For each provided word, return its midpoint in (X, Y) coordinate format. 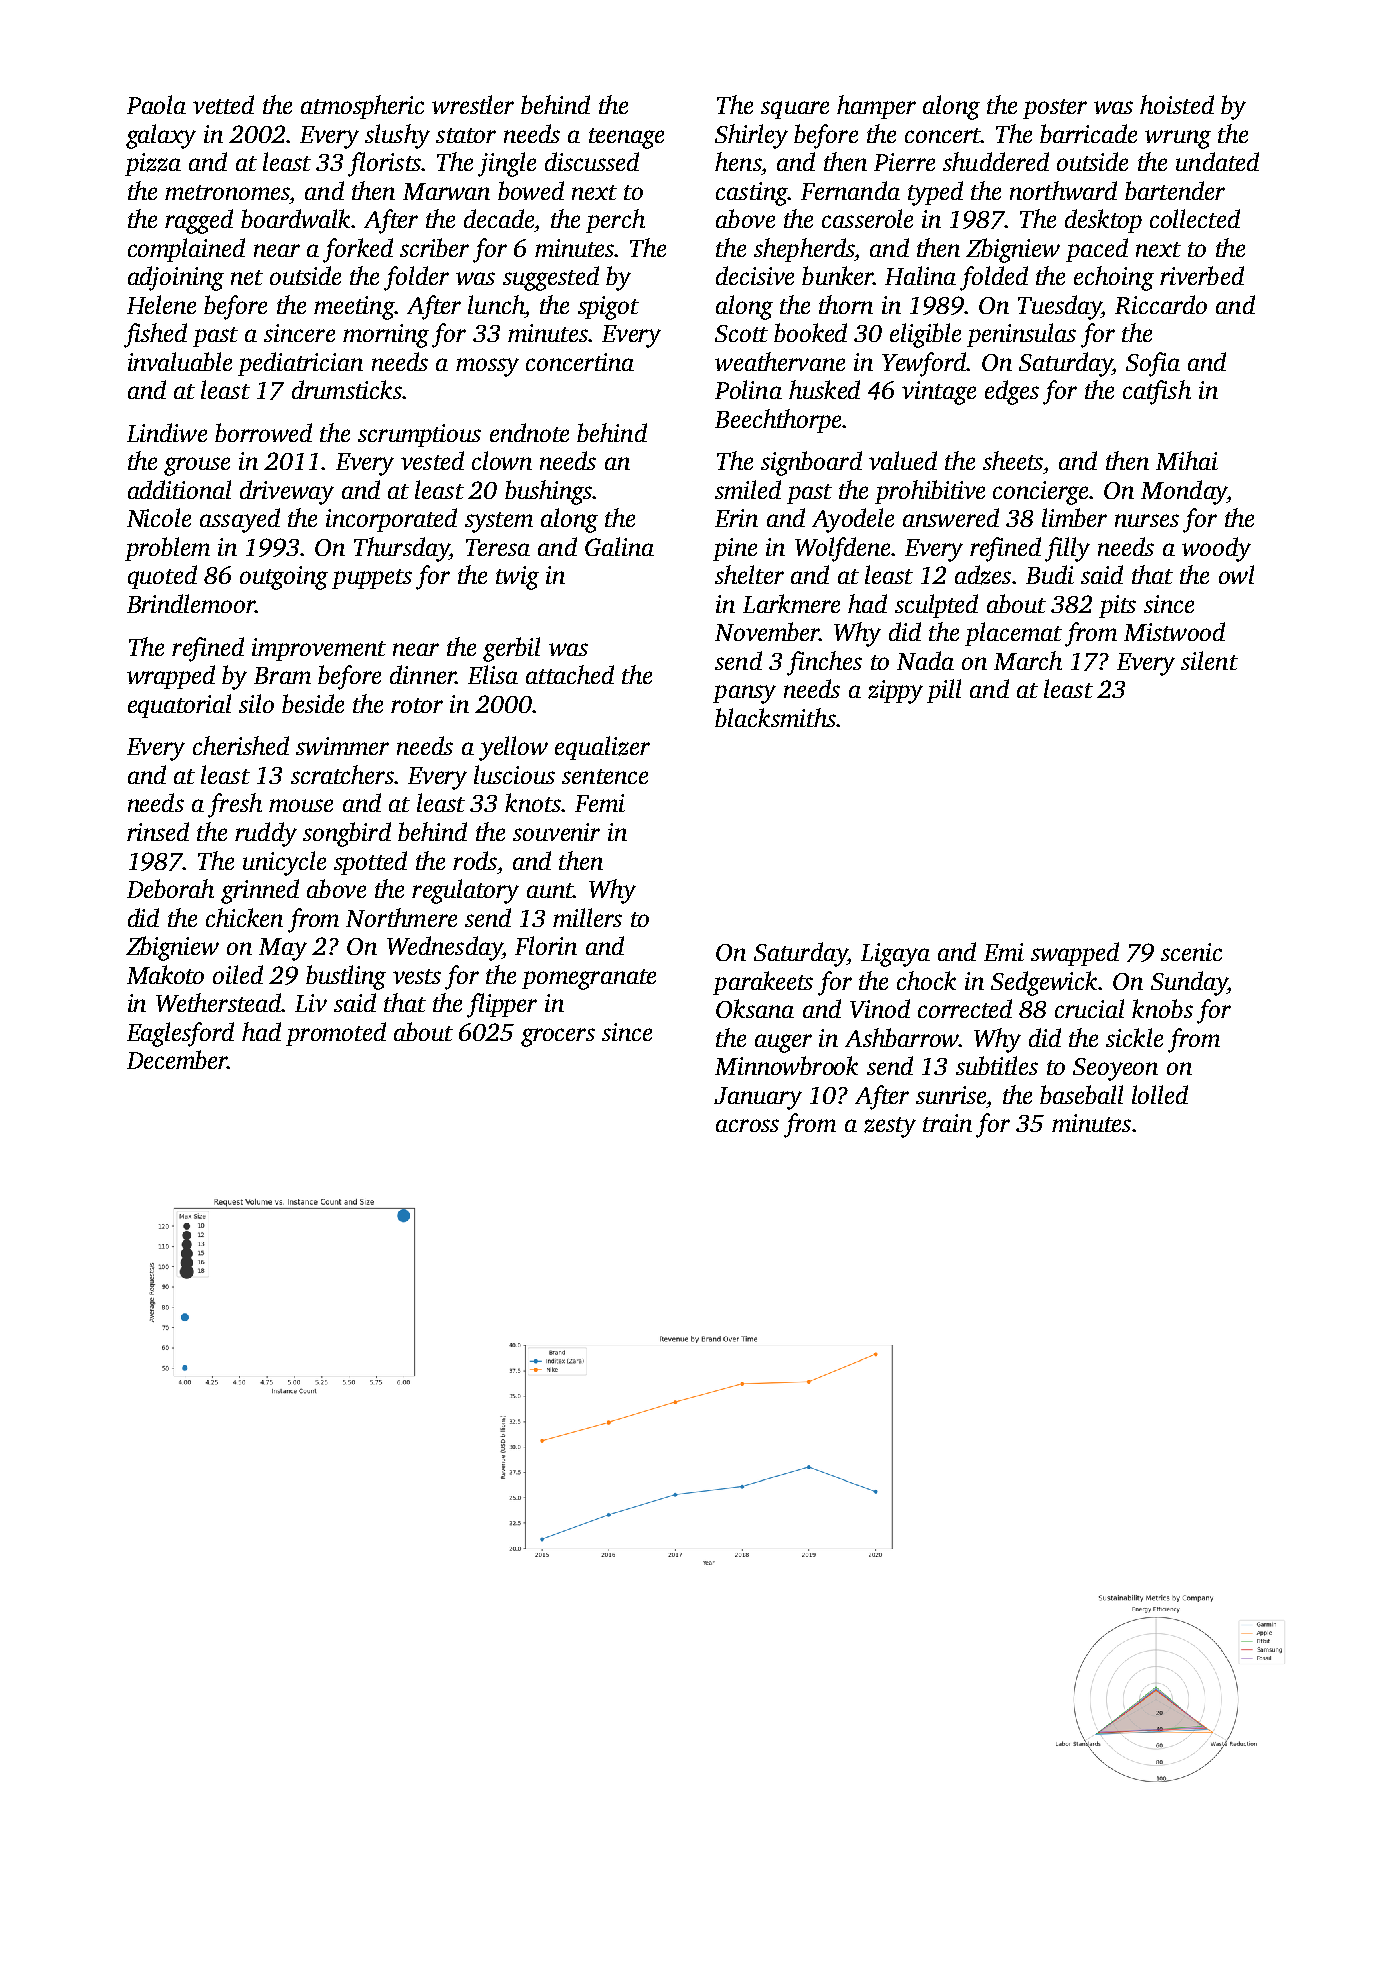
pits (1117, 606)
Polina (748, 389)
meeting (354, 308)
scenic (1191, 952)
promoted (336, 1034)
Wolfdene (842, 549)
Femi (600, 803)
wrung (1178, 139)
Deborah (170, 888)
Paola (156, 104)
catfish (1157, 392)
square (795, 110)
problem (167, 549)
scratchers (342, 774)
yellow (513, 748)
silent (1209, 660)
